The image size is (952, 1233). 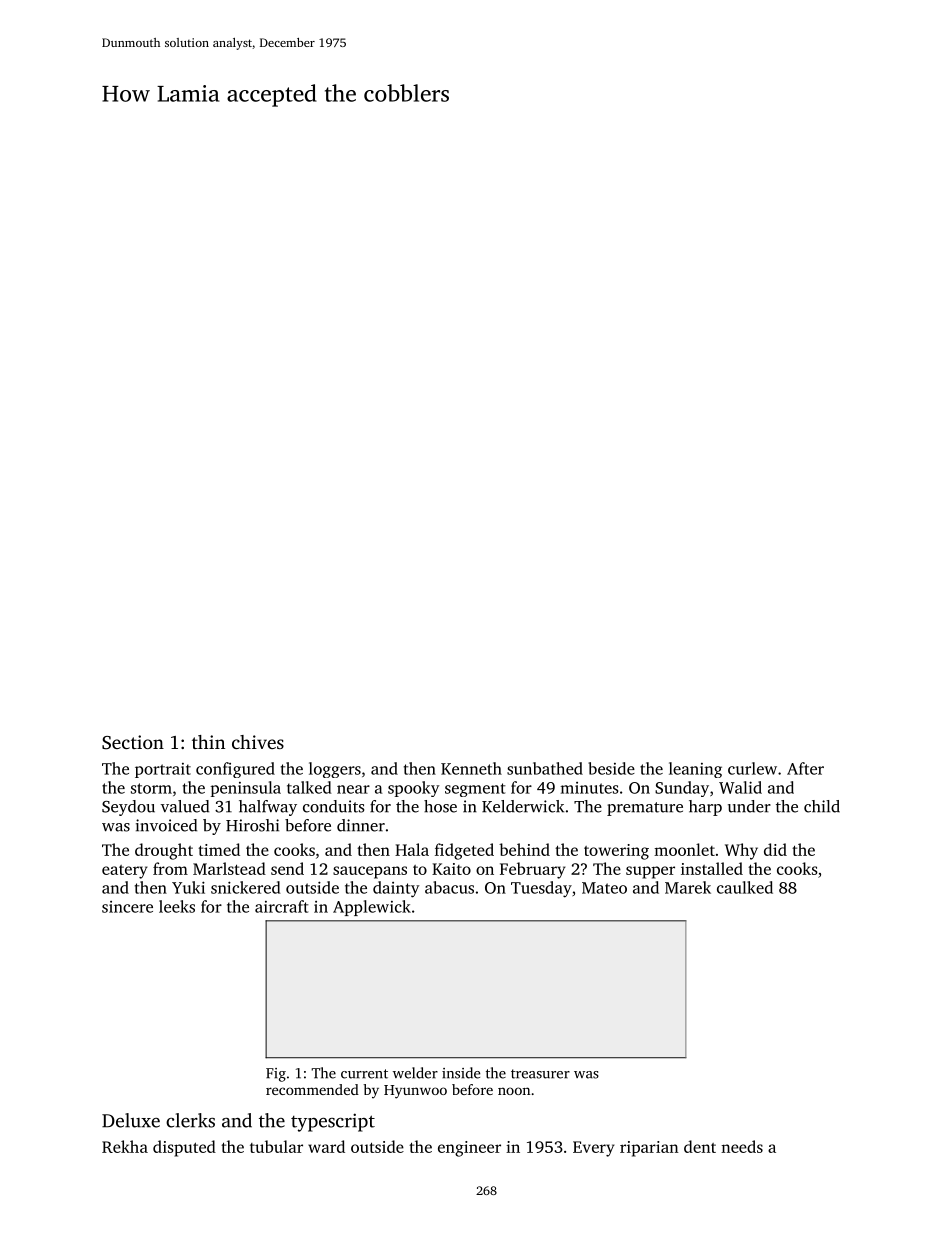 I want to click on welder, so click(x=415, y=1073).
